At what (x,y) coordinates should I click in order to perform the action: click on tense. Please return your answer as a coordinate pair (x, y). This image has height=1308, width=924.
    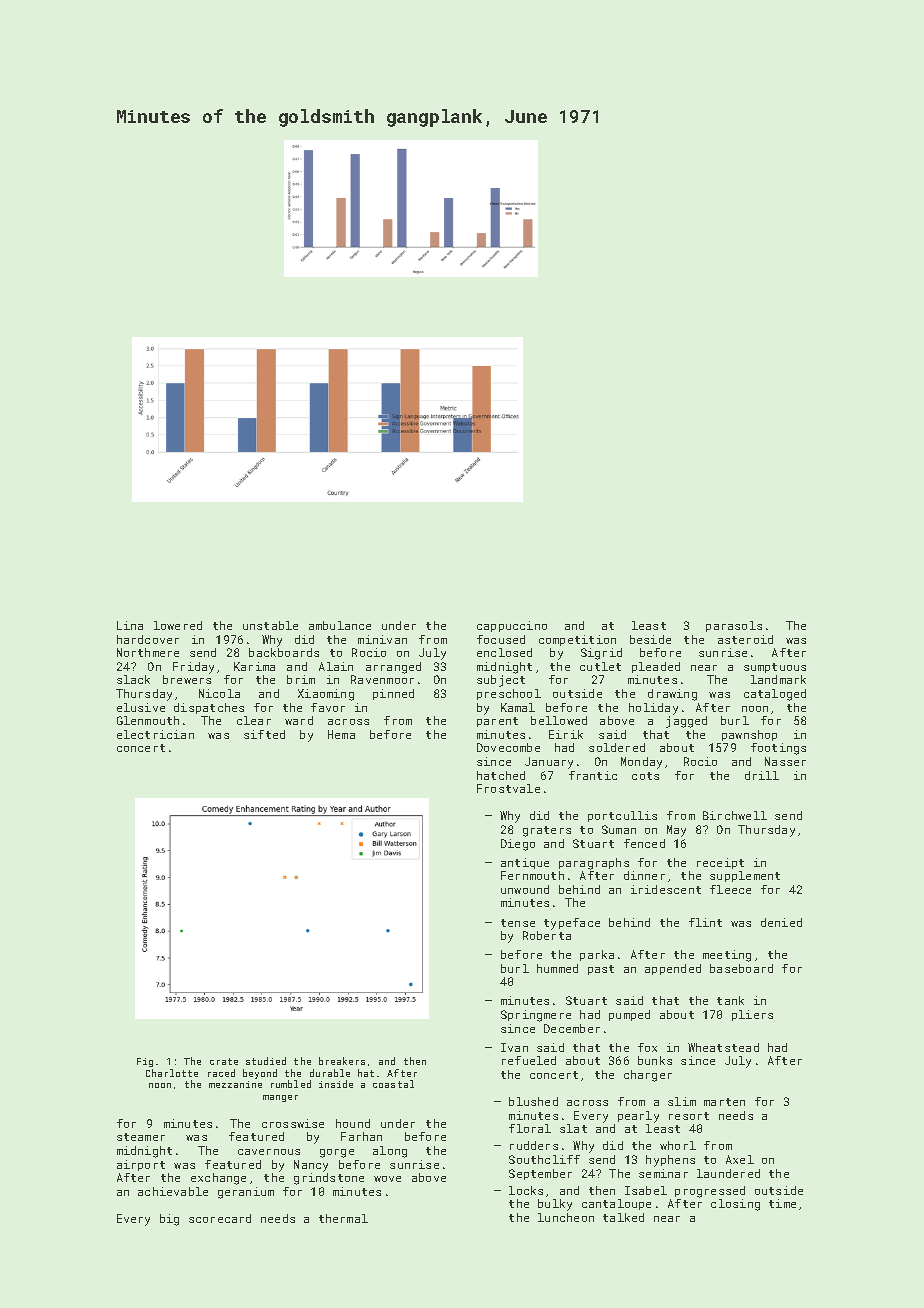
    Looking at the image, I should click on (518, 923).
